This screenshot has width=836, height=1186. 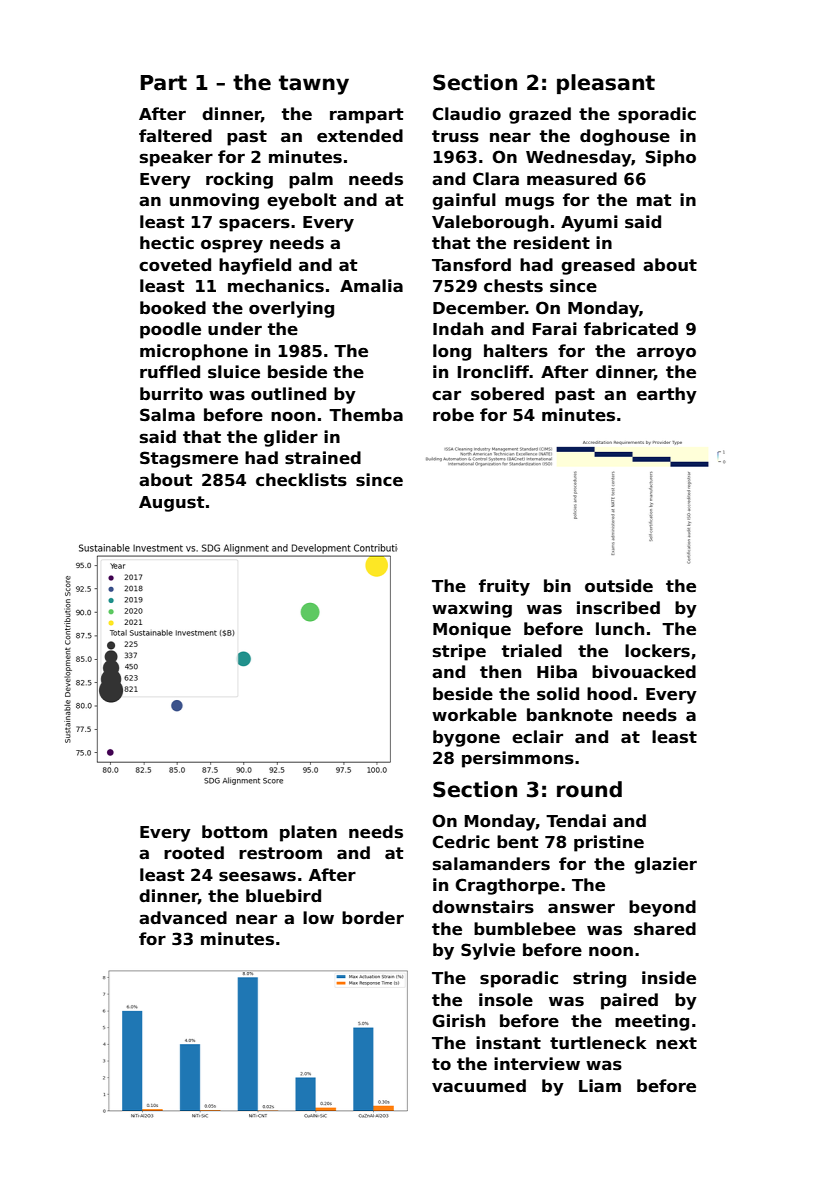 I want to click on vacuumed, so click(x=479, y=1086).
